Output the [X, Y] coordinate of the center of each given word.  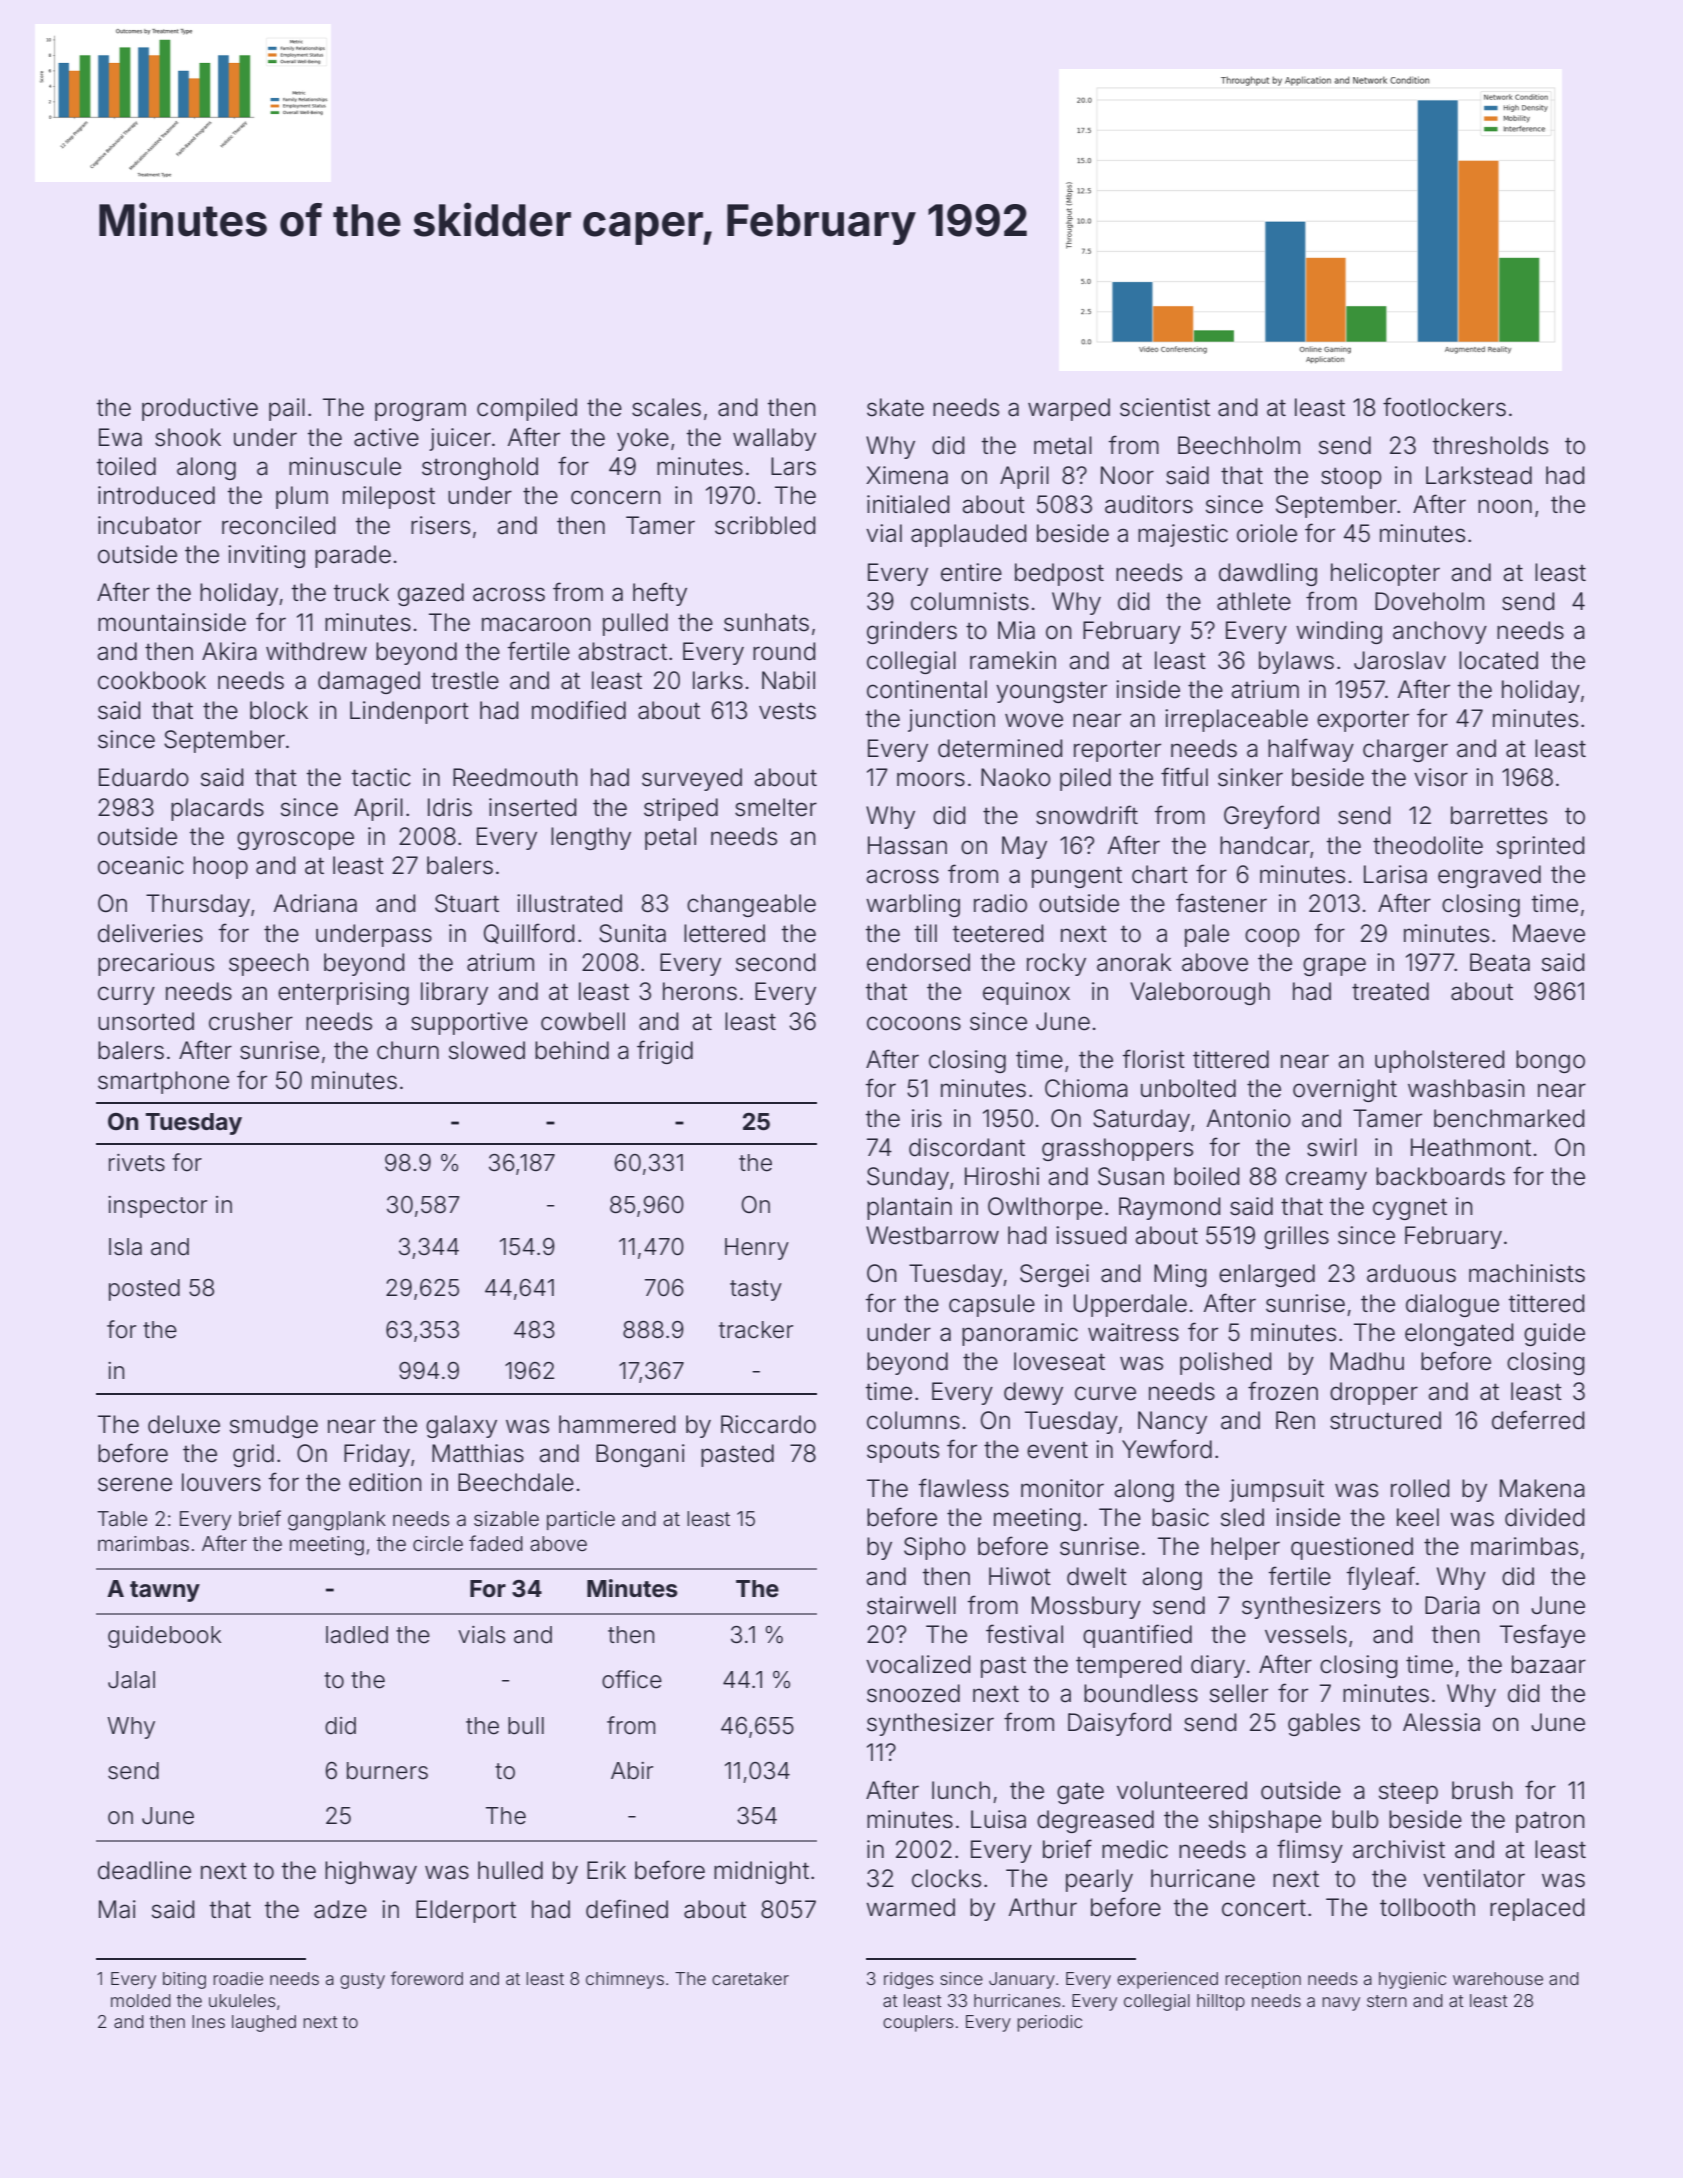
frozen [1283, 1391]
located [1498, 660]
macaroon [536, 624]
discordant [967, 1147]
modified [579, 710]
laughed [264, 2023]
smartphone [163, 1082]
